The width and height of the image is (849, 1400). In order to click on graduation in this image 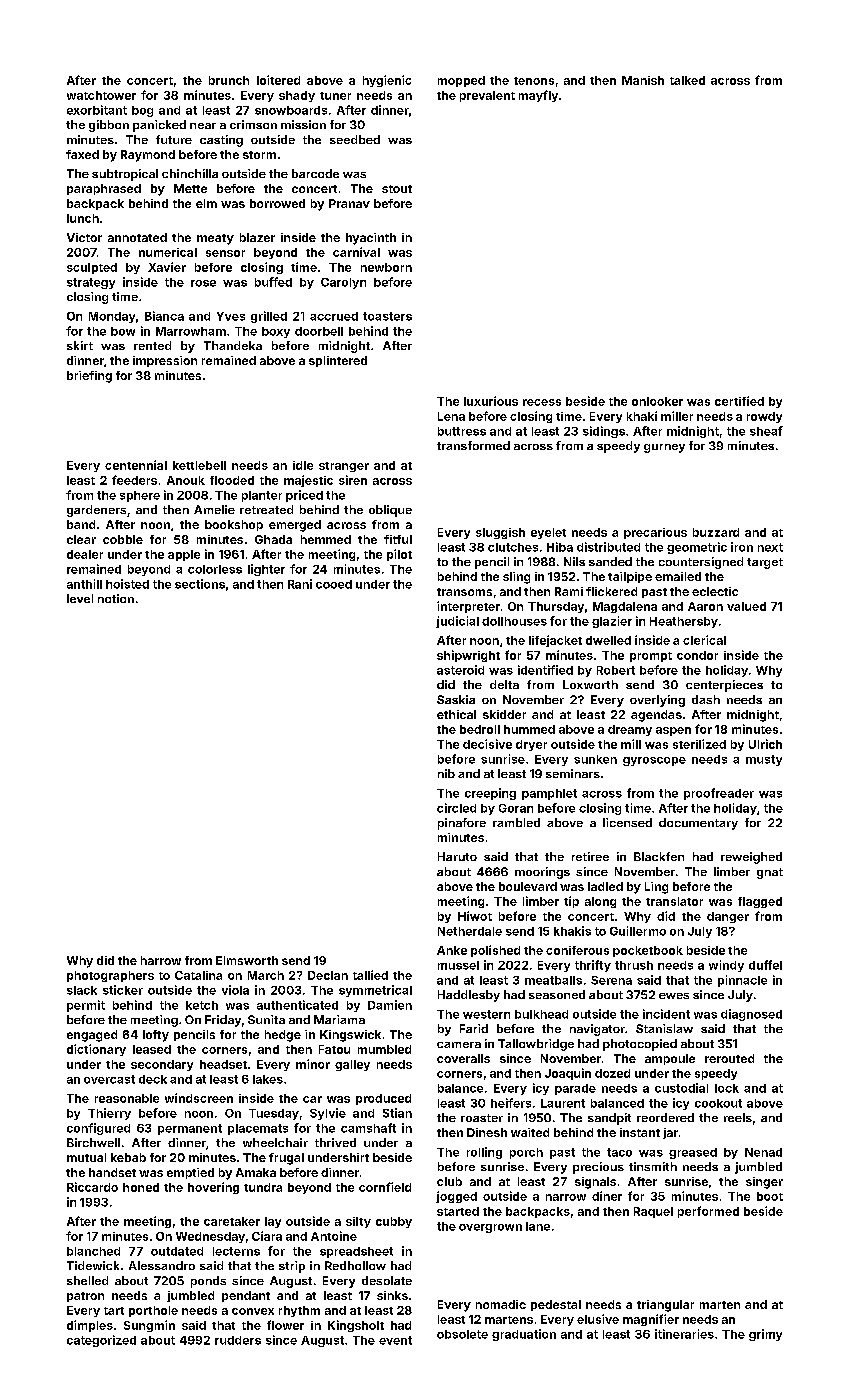, I will do `click(524, 1335)`.
